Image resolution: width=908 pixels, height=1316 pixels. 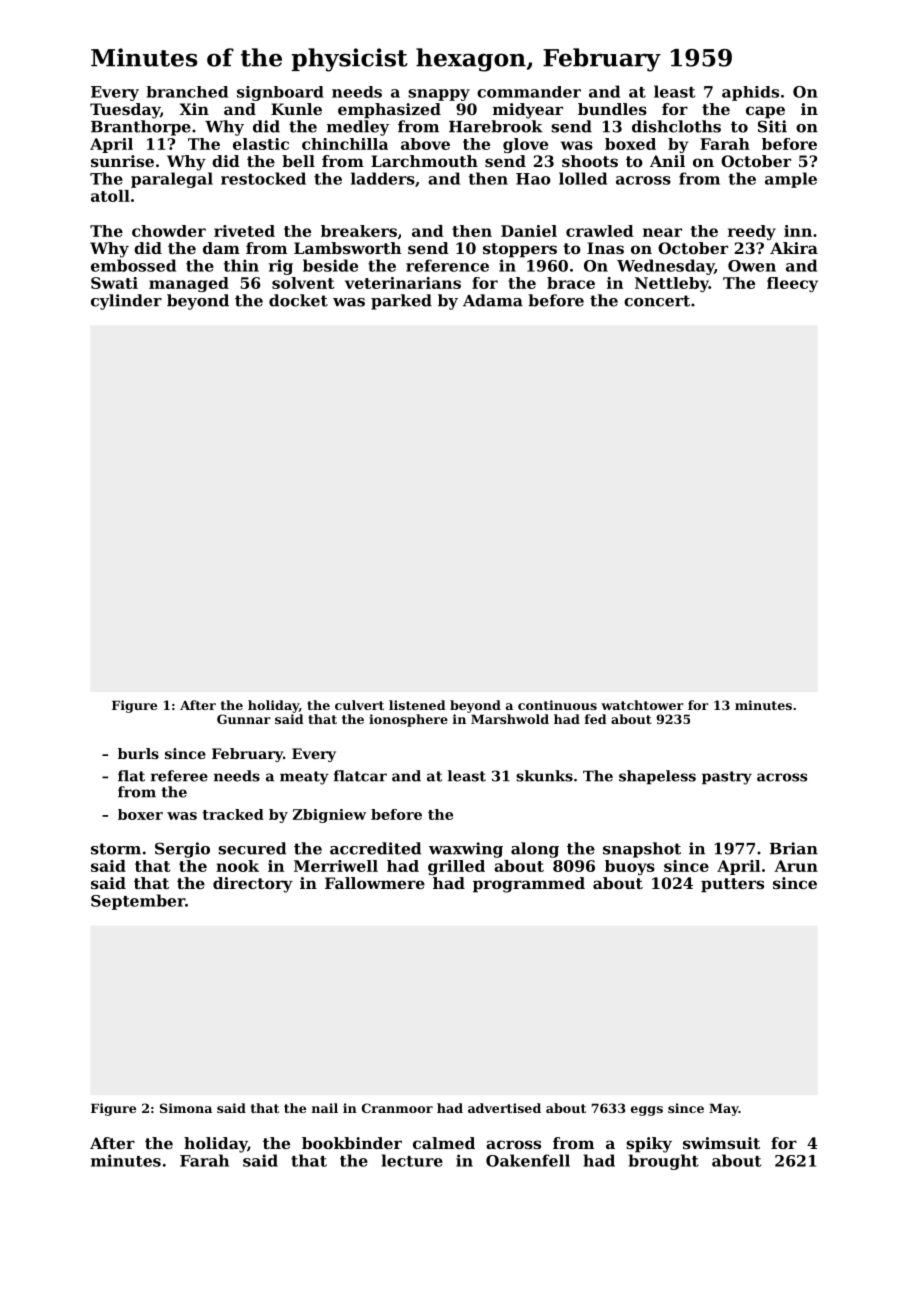 I want to click on advertised, so click(x=504, y=1108).
